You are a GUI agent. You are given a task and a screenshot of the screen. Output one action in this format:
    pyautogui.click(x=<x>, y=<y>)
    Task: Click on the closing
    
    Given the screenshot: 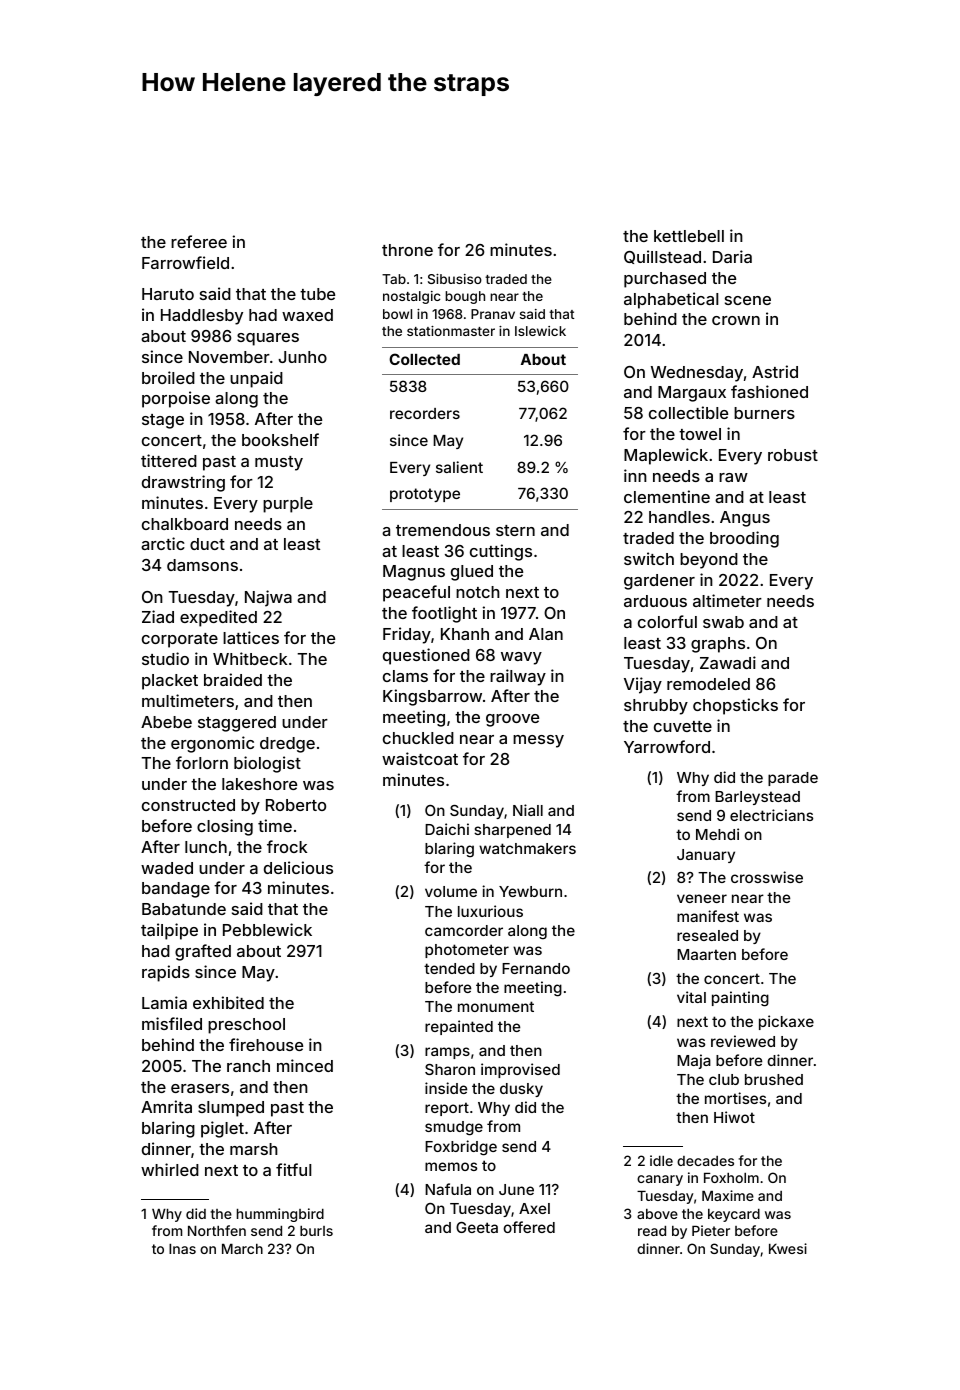 What is the action you would take?
    pyautogui.click(x=225, y=827)
